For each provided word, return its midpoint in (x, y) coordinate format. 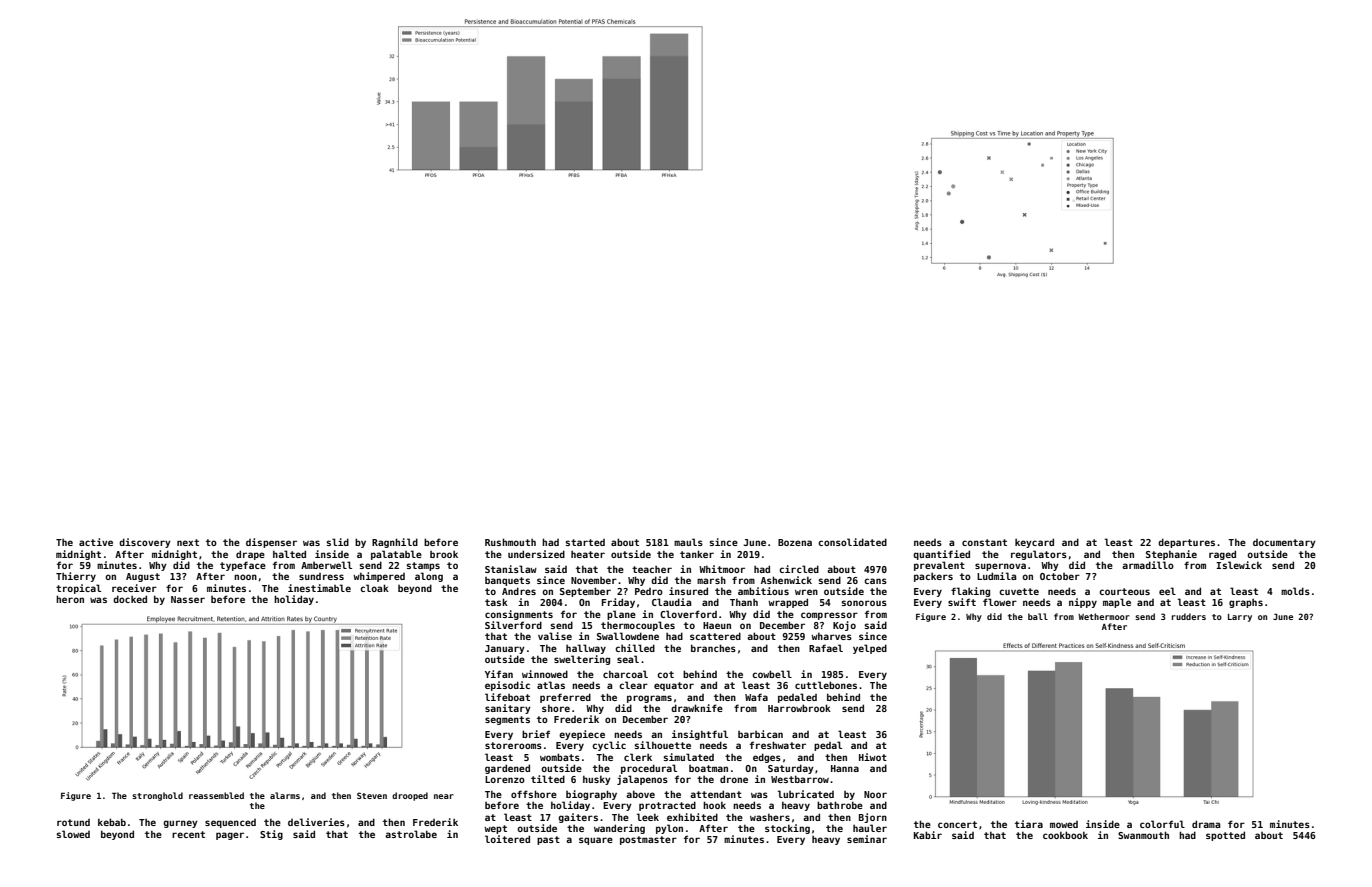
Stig (271, 835)
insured (688, 591)
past (548, 840)
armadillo (1148, 565)
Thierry (76, 577)
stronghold (157, 796)
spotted (1225, 836)
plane (621, 615)
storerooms (513, 745)
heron (70, 599)
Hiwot (873, 757)
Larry (1240, 618)
